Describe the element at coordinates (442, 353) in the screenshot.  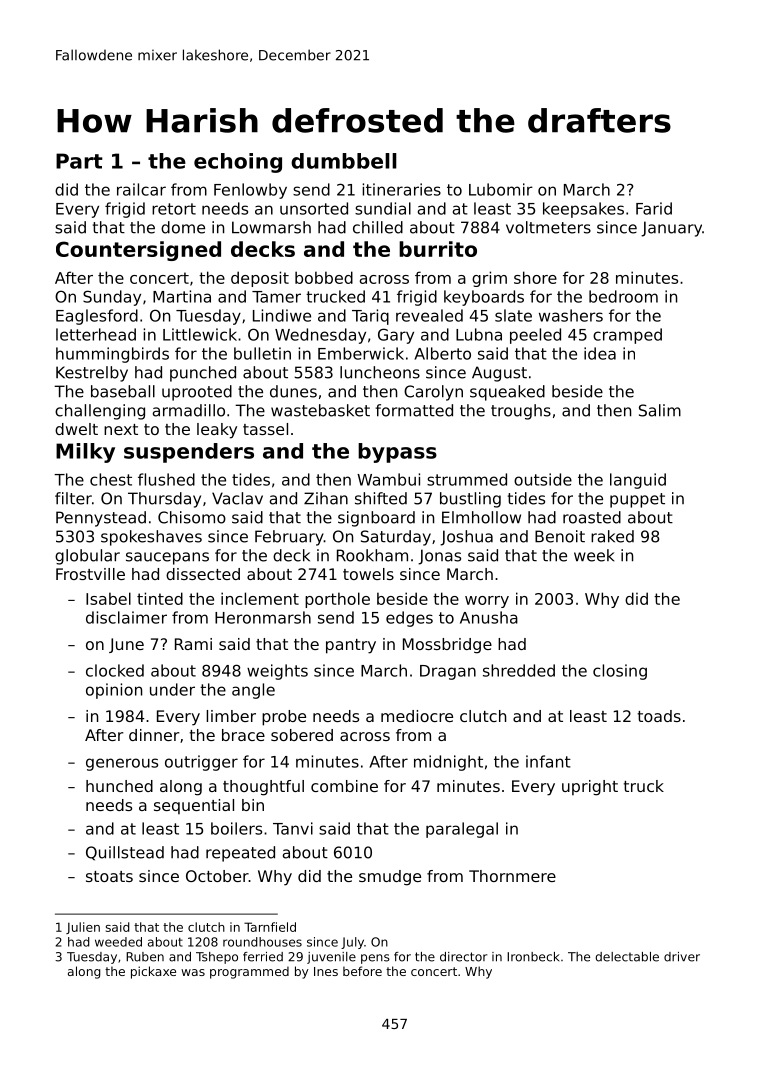
I see `Alberto` at that location.
